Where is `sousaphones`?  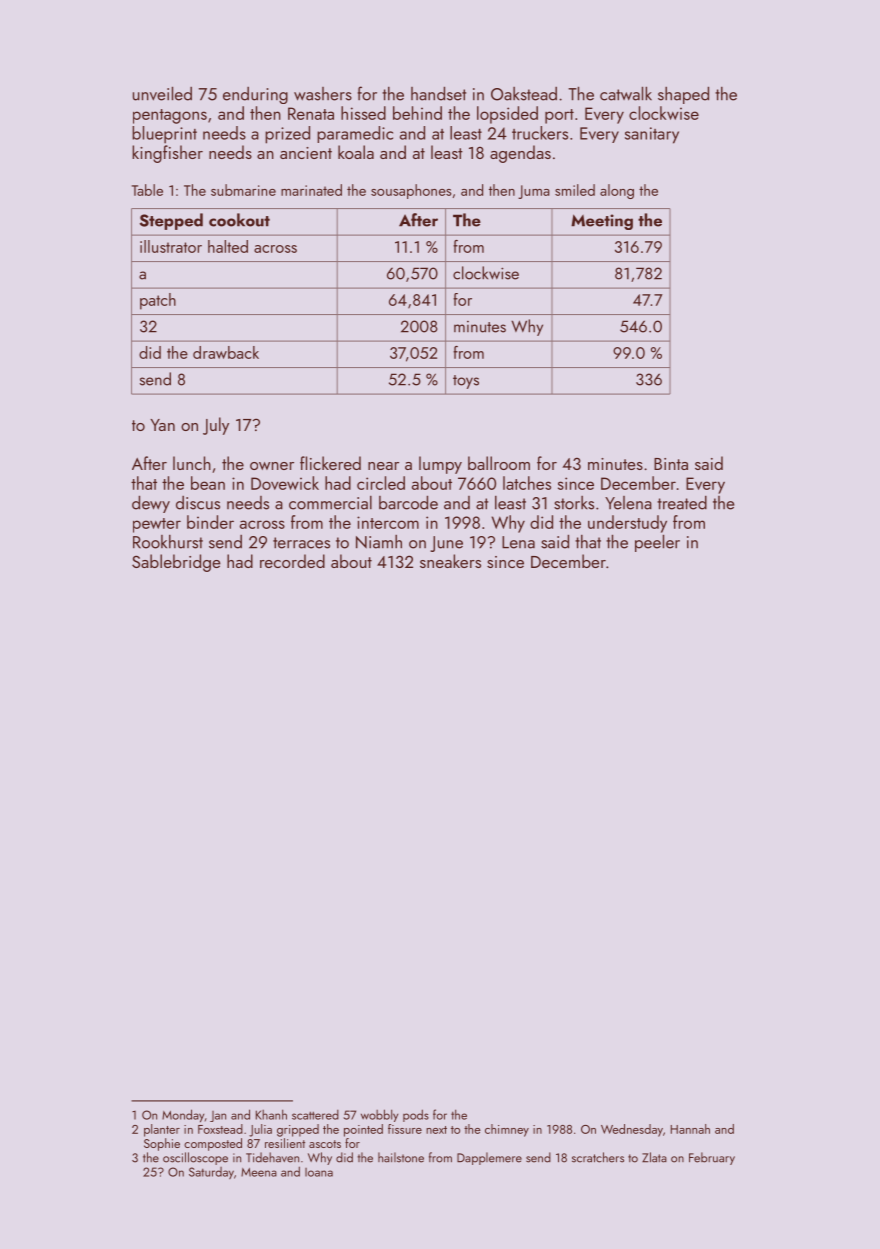 sousaphones is located at coordinates (411, 191).
